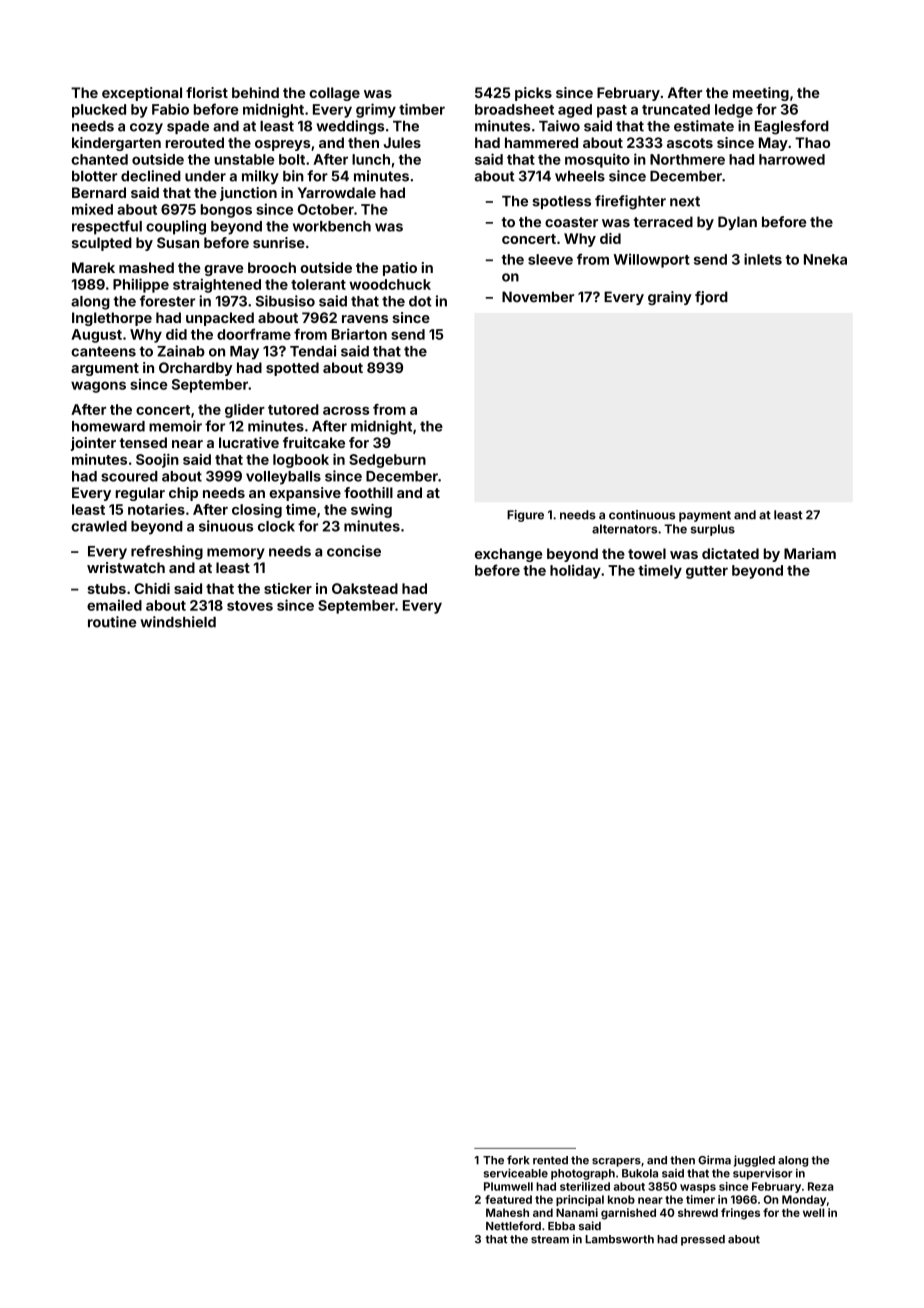  What do you see at coordinates (825, 259) in the page?
I see `Nneka` at bounding box center [825, 259].
